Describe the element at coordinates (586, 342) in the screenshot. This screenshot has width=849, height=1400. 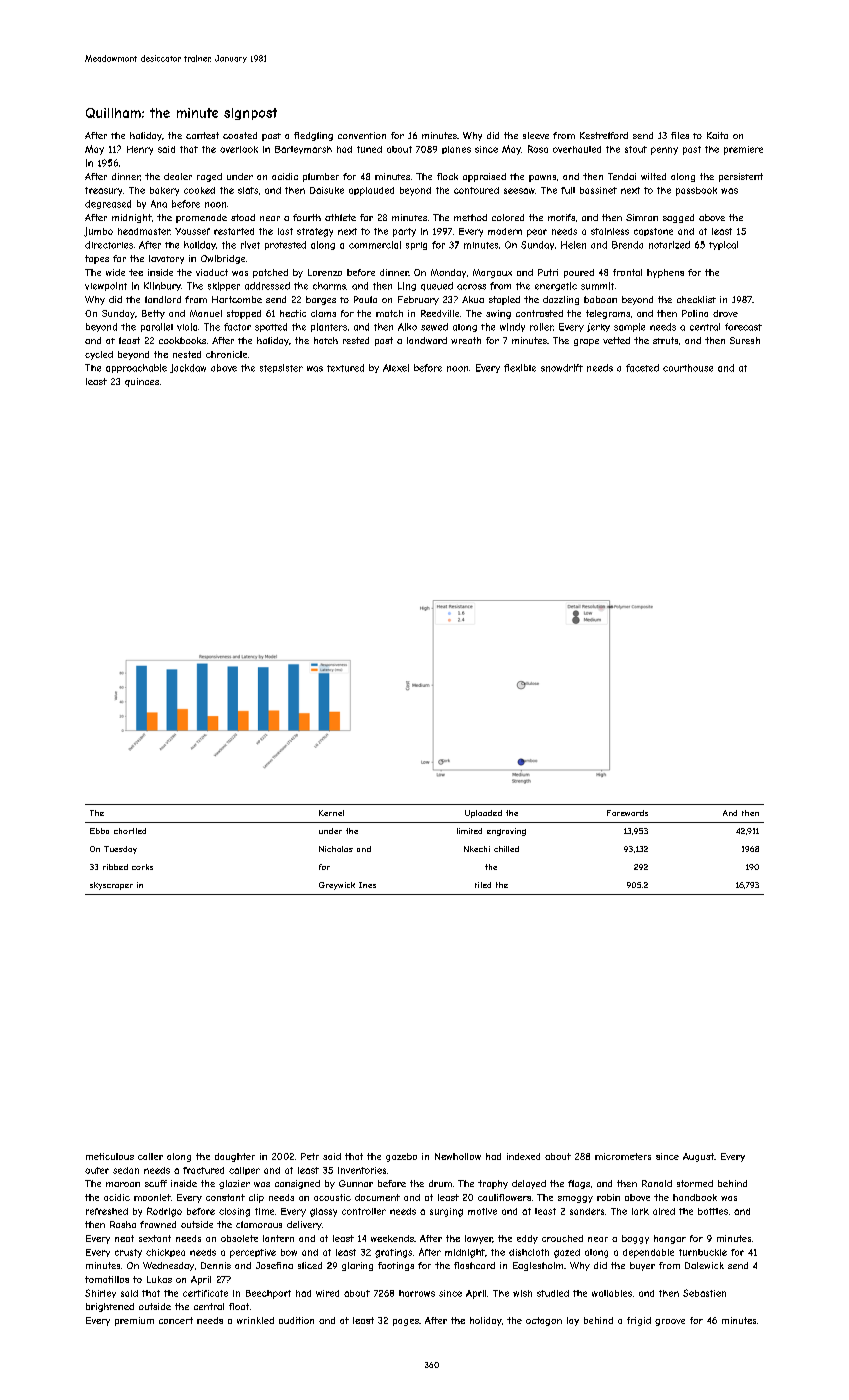
I see `grape` at that location.
